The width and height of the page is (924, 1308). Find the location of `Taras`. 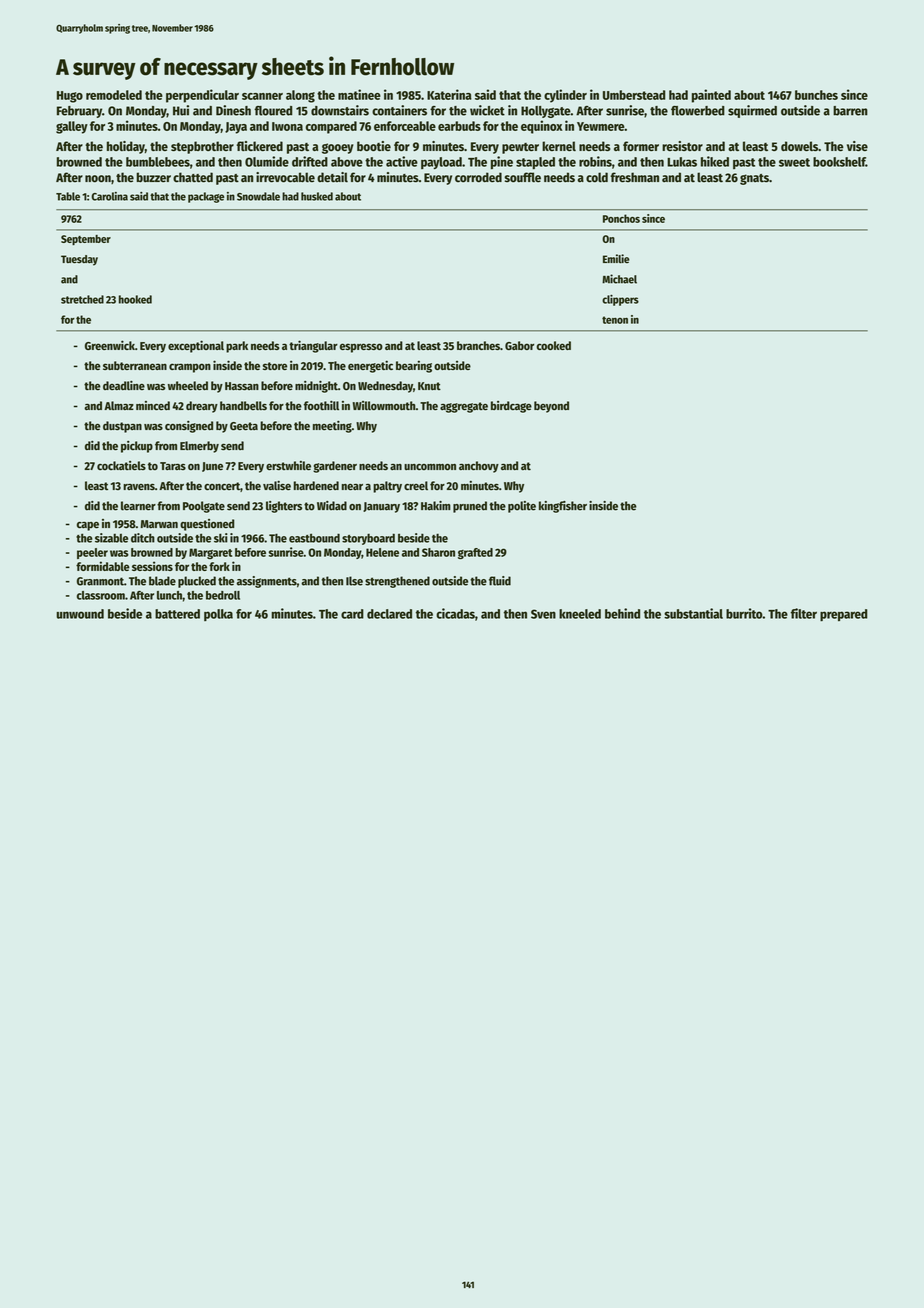

Taras is located at coordinates (173, 466).
